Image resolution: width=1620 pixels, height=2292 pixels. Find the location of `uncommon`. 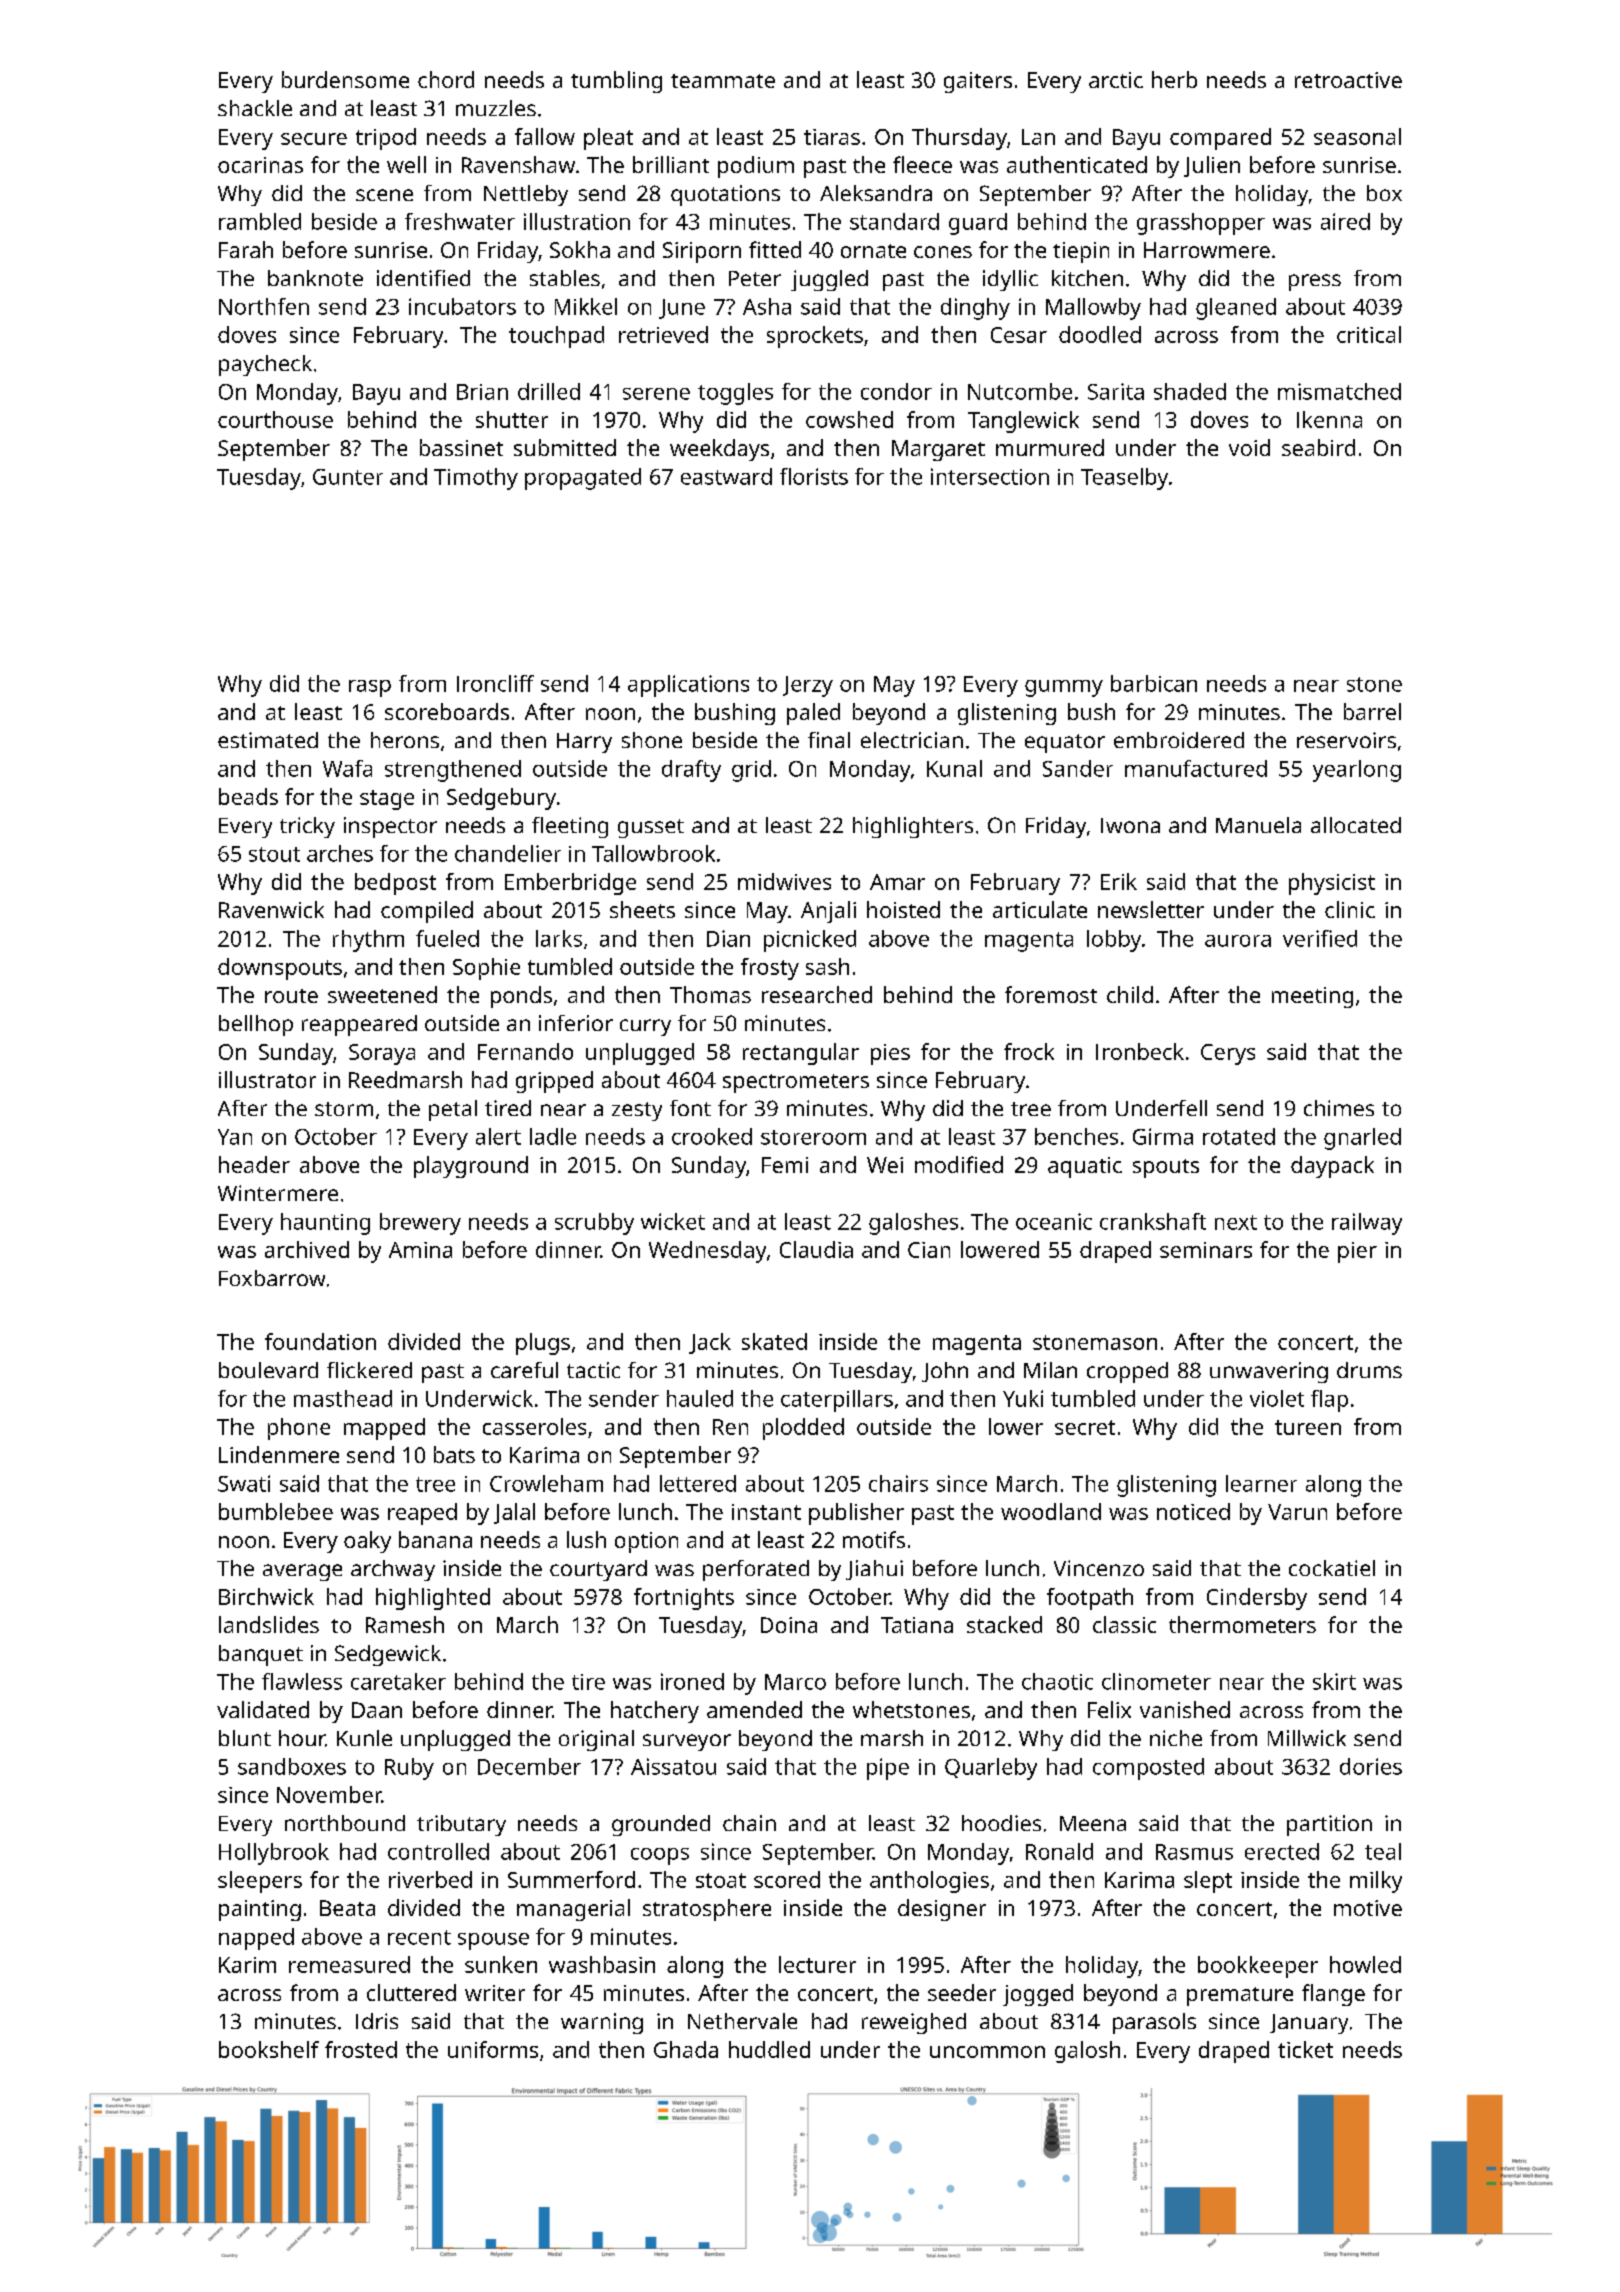

uncommon is located at coordinates (987, 2052).
